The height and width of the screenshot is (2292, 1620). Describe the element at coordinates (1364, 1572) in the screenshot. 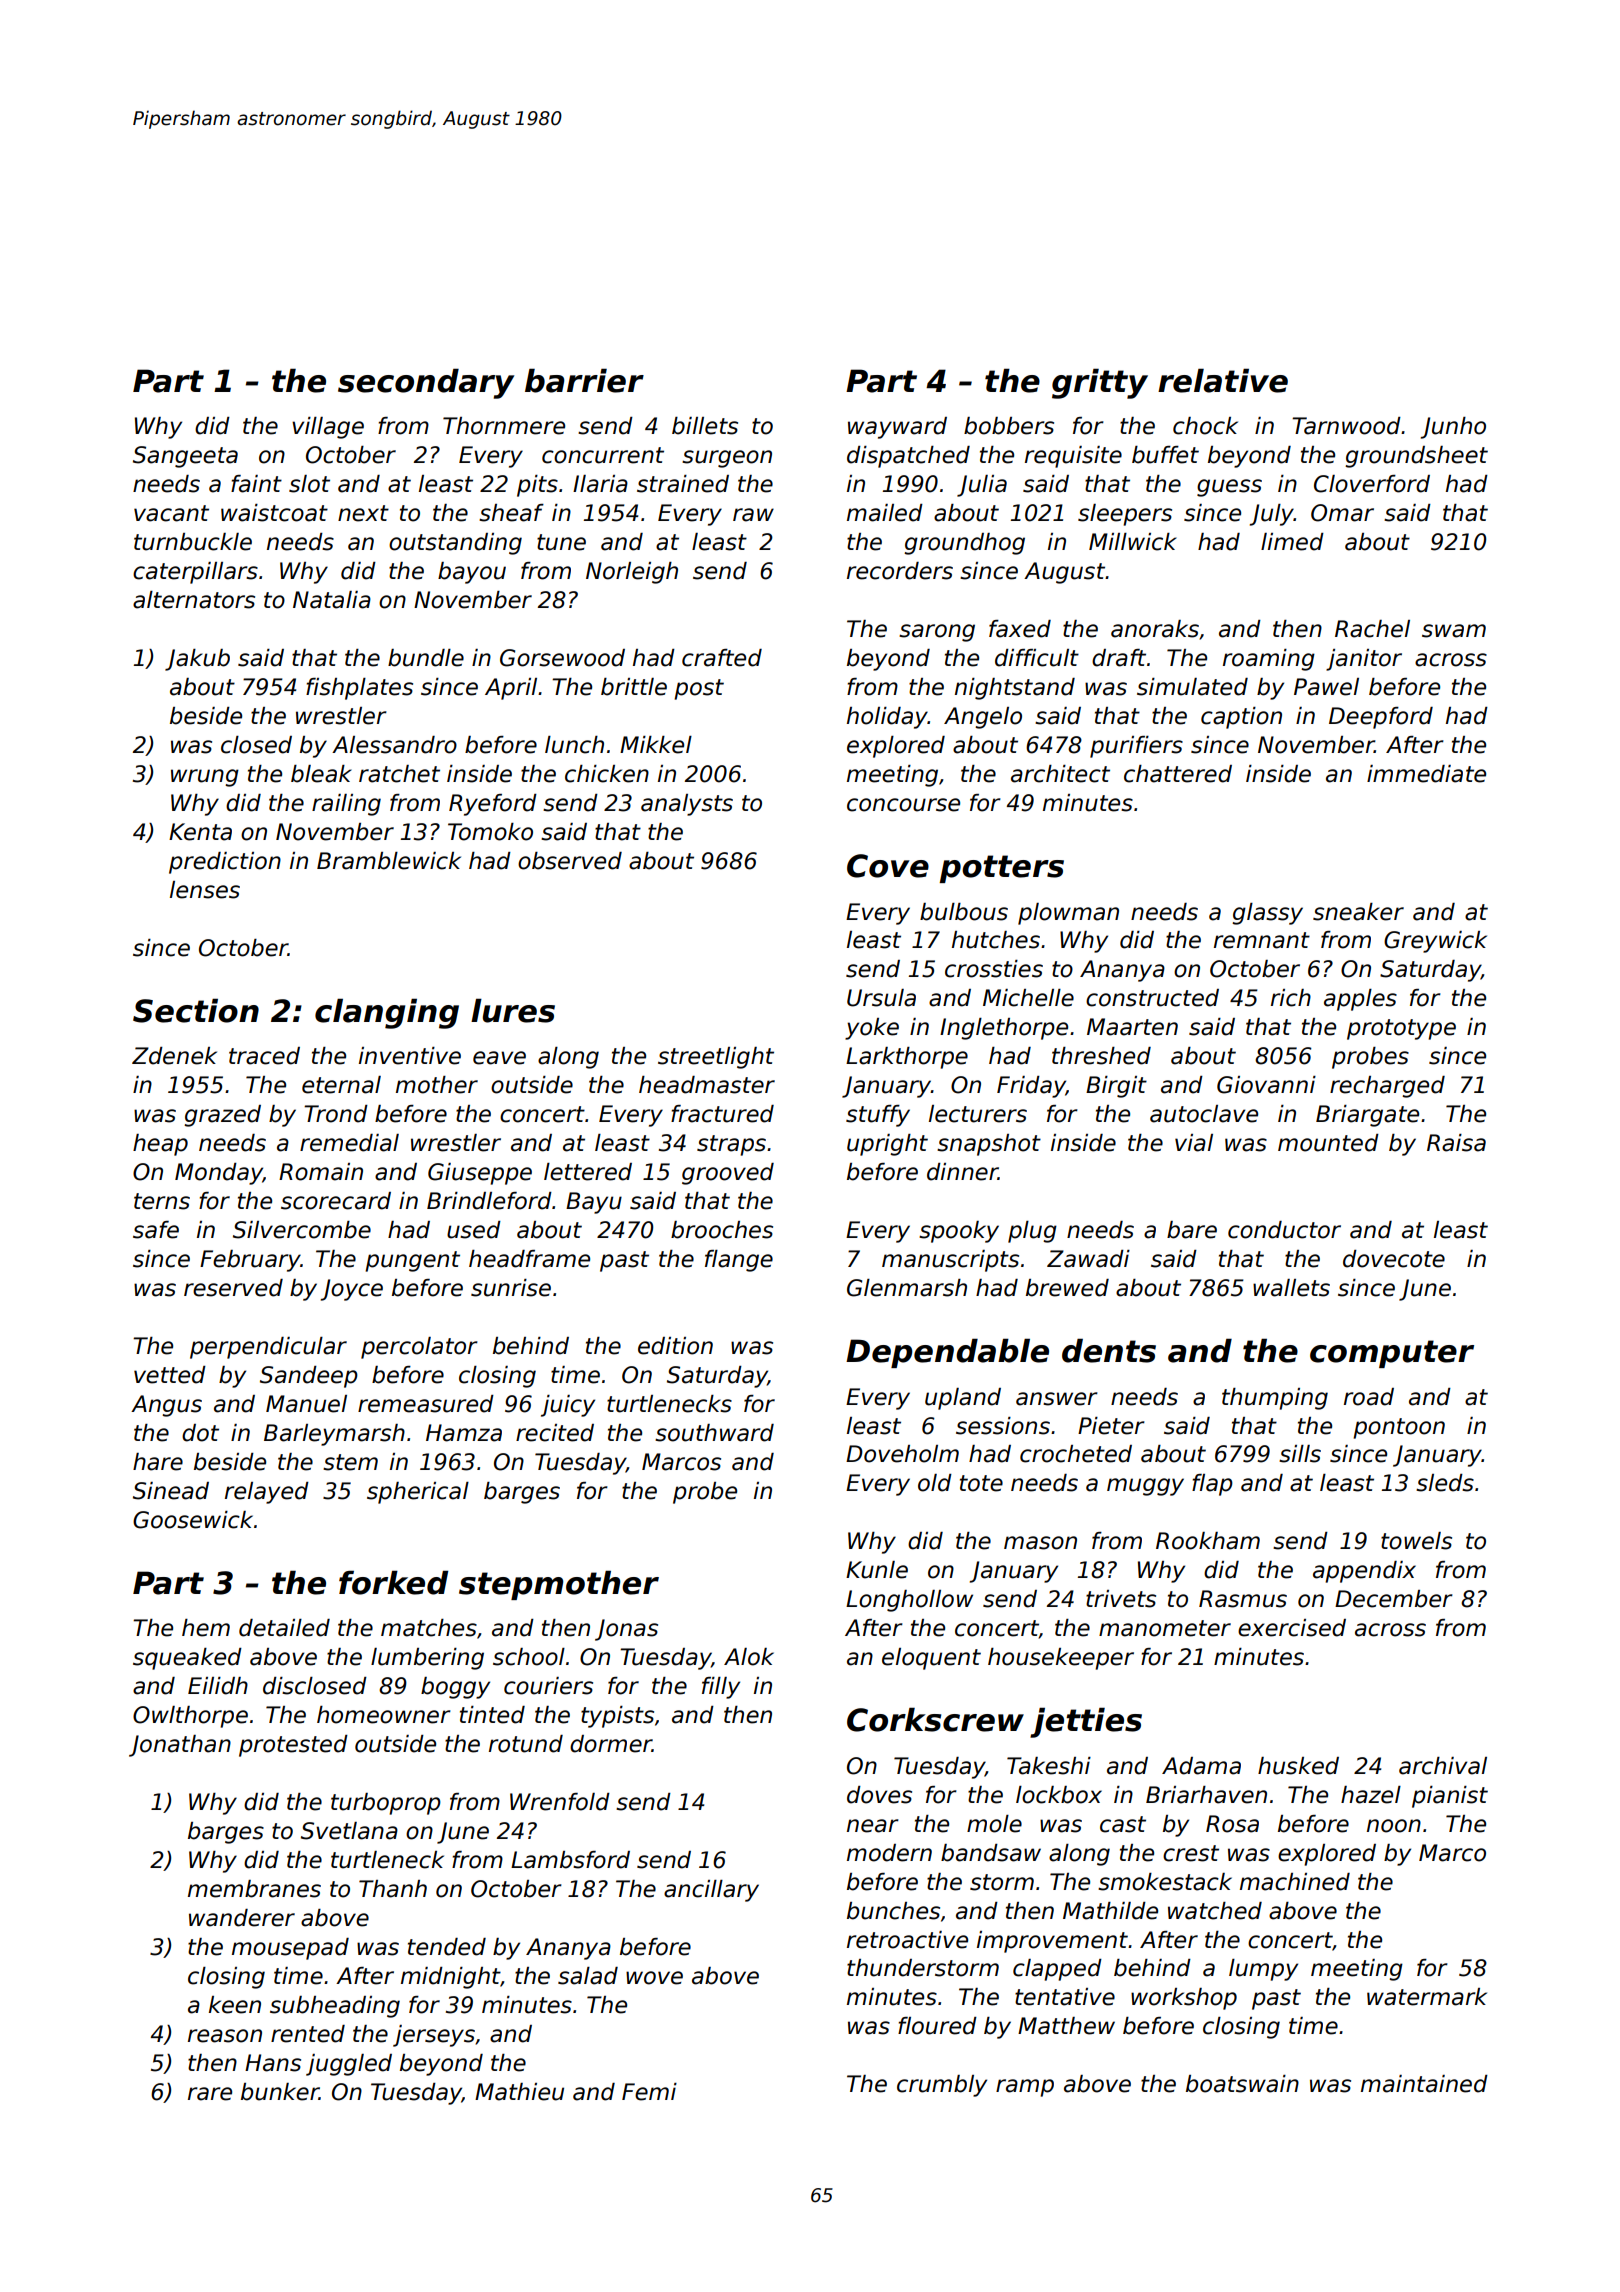

I see `appendix` at that location.
